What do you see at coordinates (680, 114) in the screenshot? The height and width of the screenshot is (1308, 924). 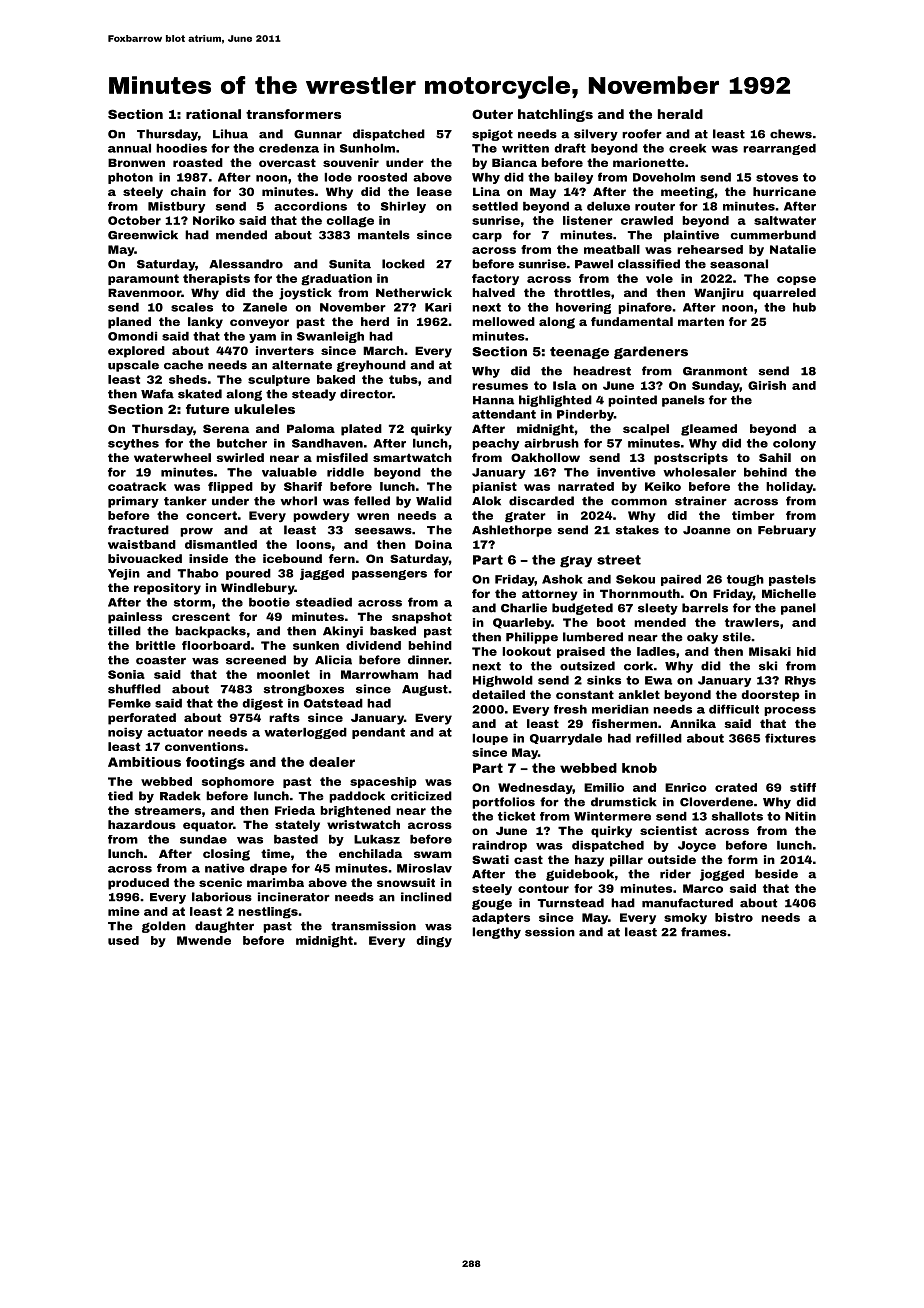 I see `herald` at bounding box center [680, 114].
